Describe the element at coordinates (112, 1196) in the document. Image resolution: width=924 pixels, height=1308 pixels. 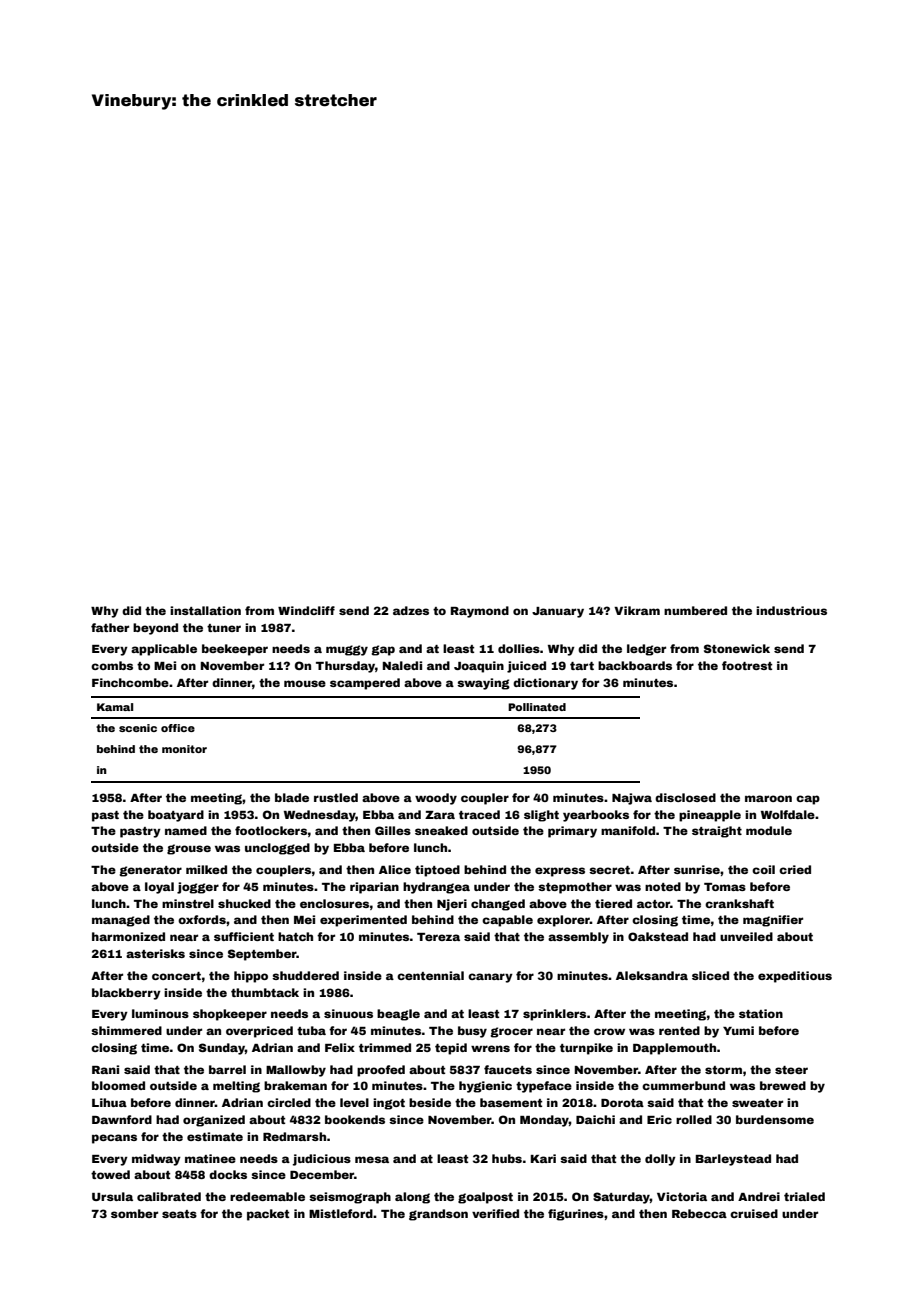
I see `Ursula` at that location.
